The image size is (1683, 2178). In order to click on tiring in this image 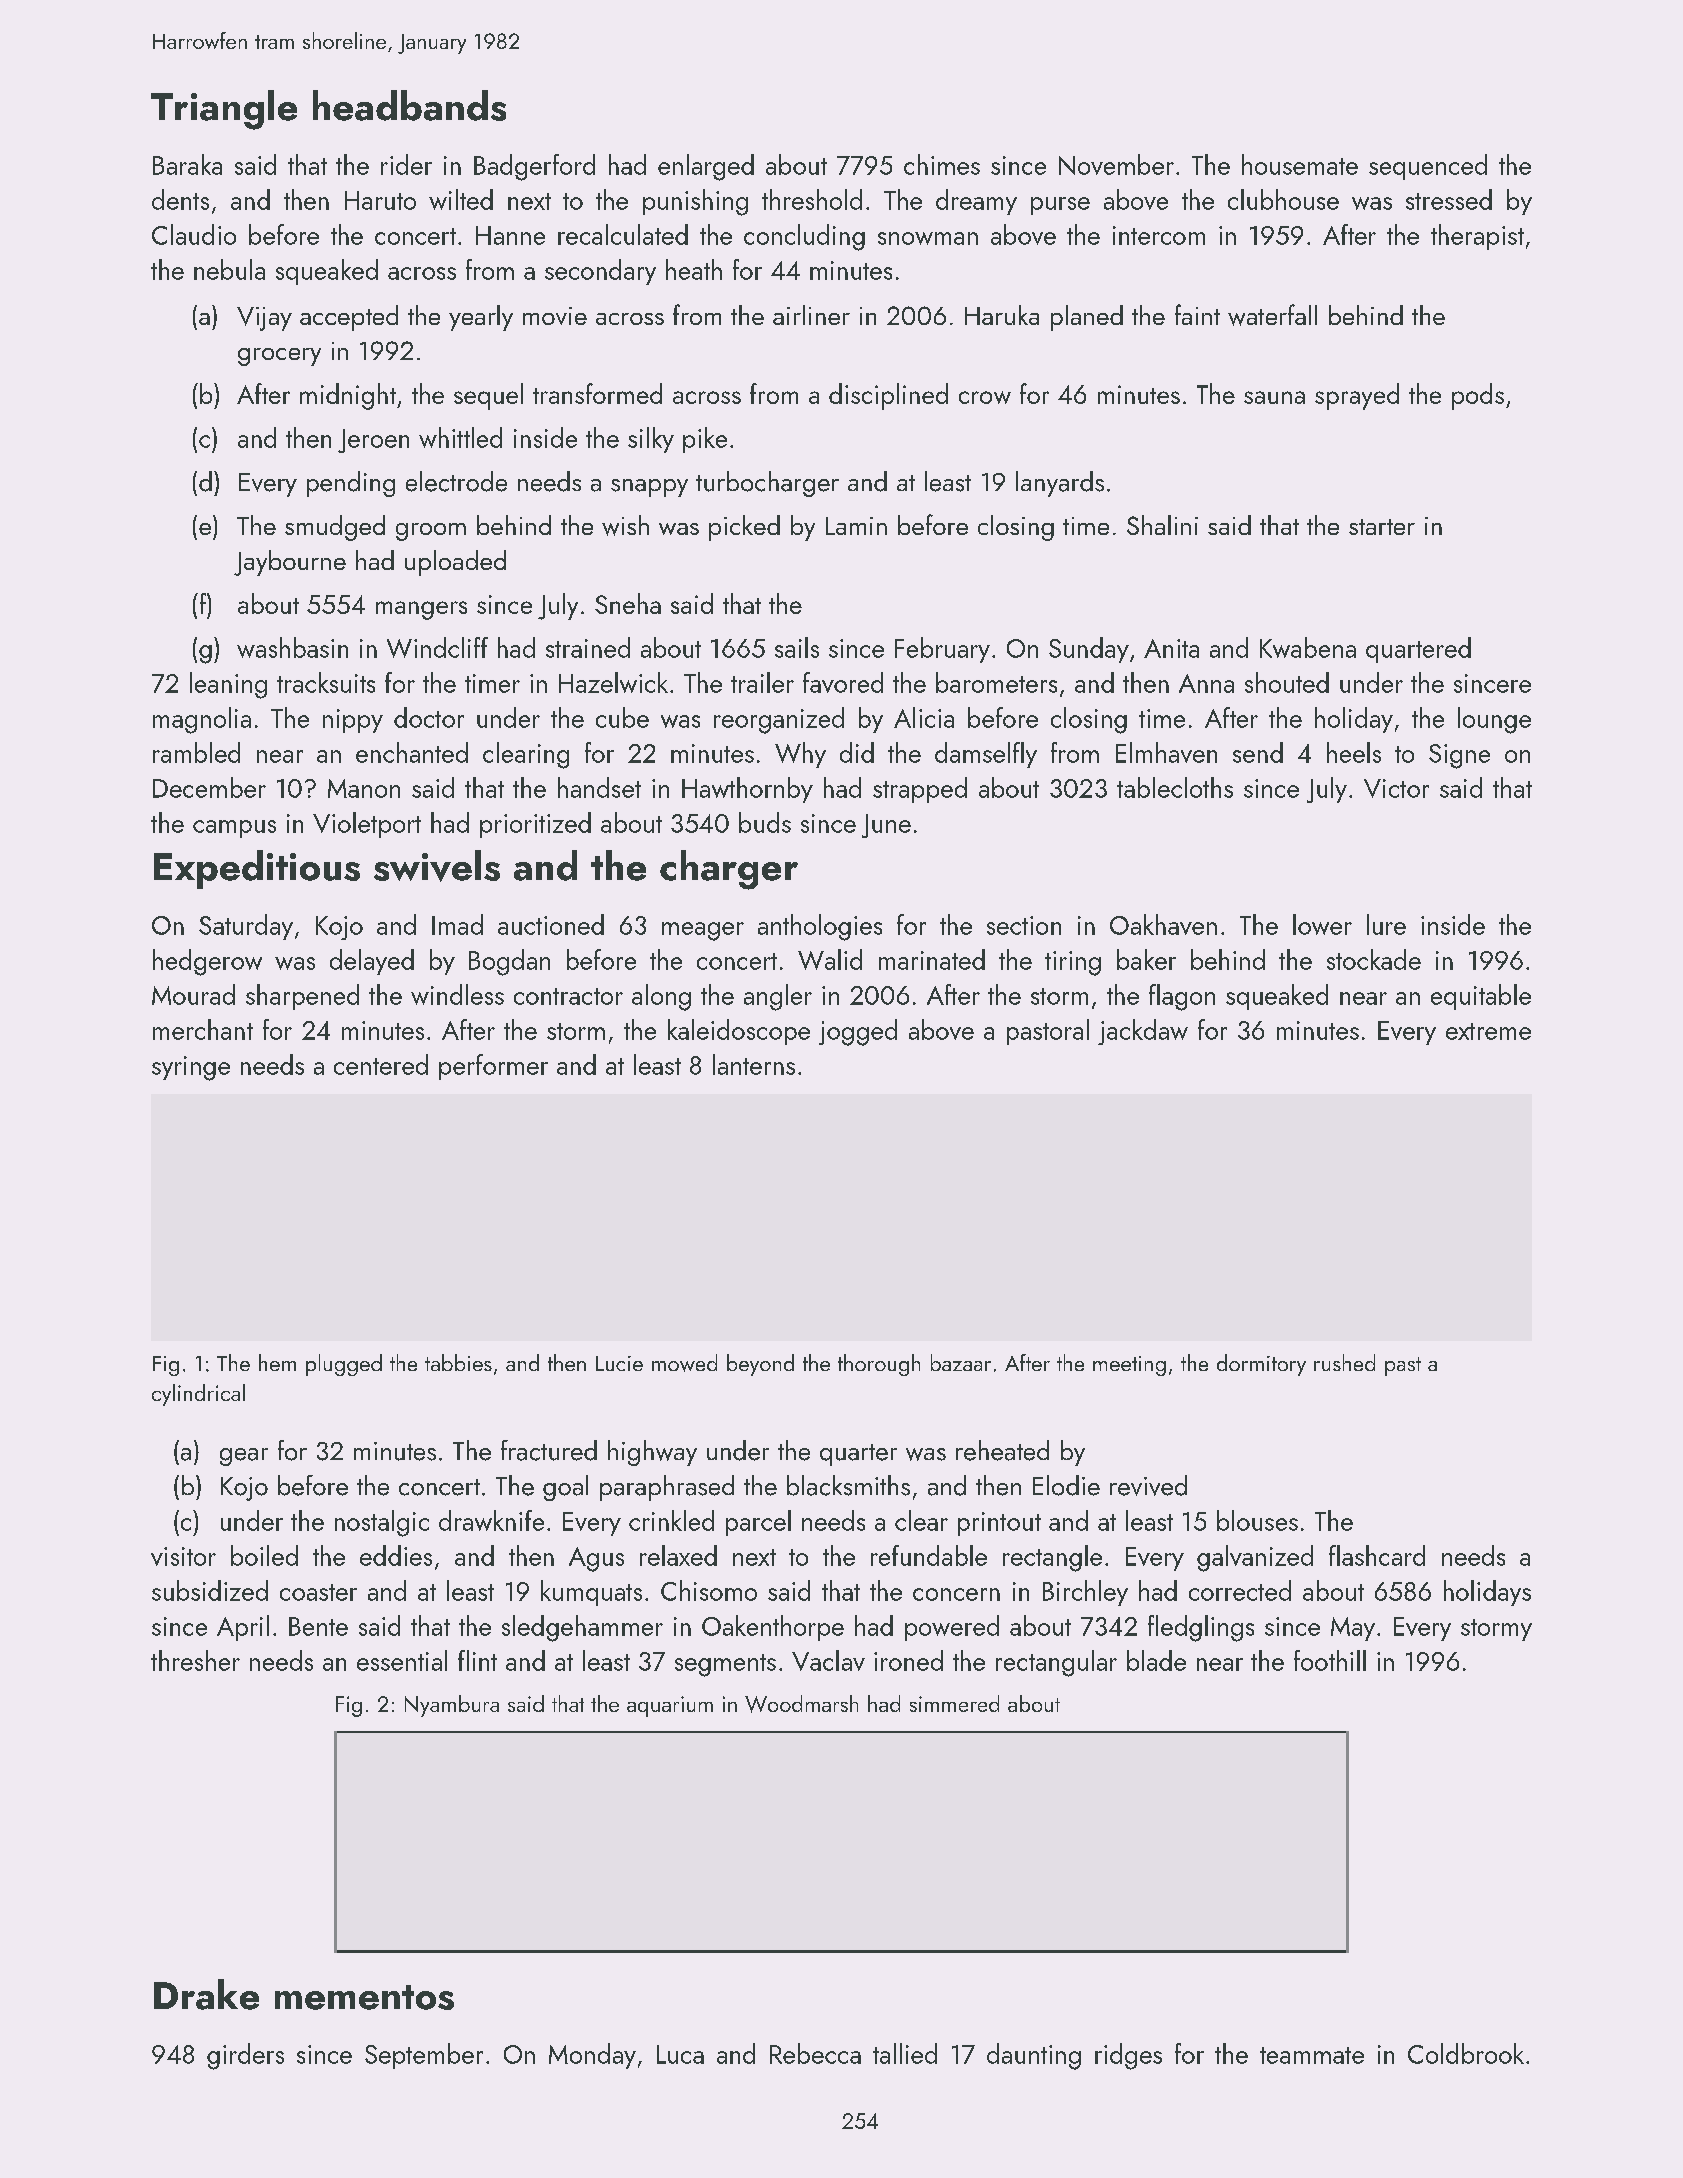, I will do `click(1073, 963)`.
